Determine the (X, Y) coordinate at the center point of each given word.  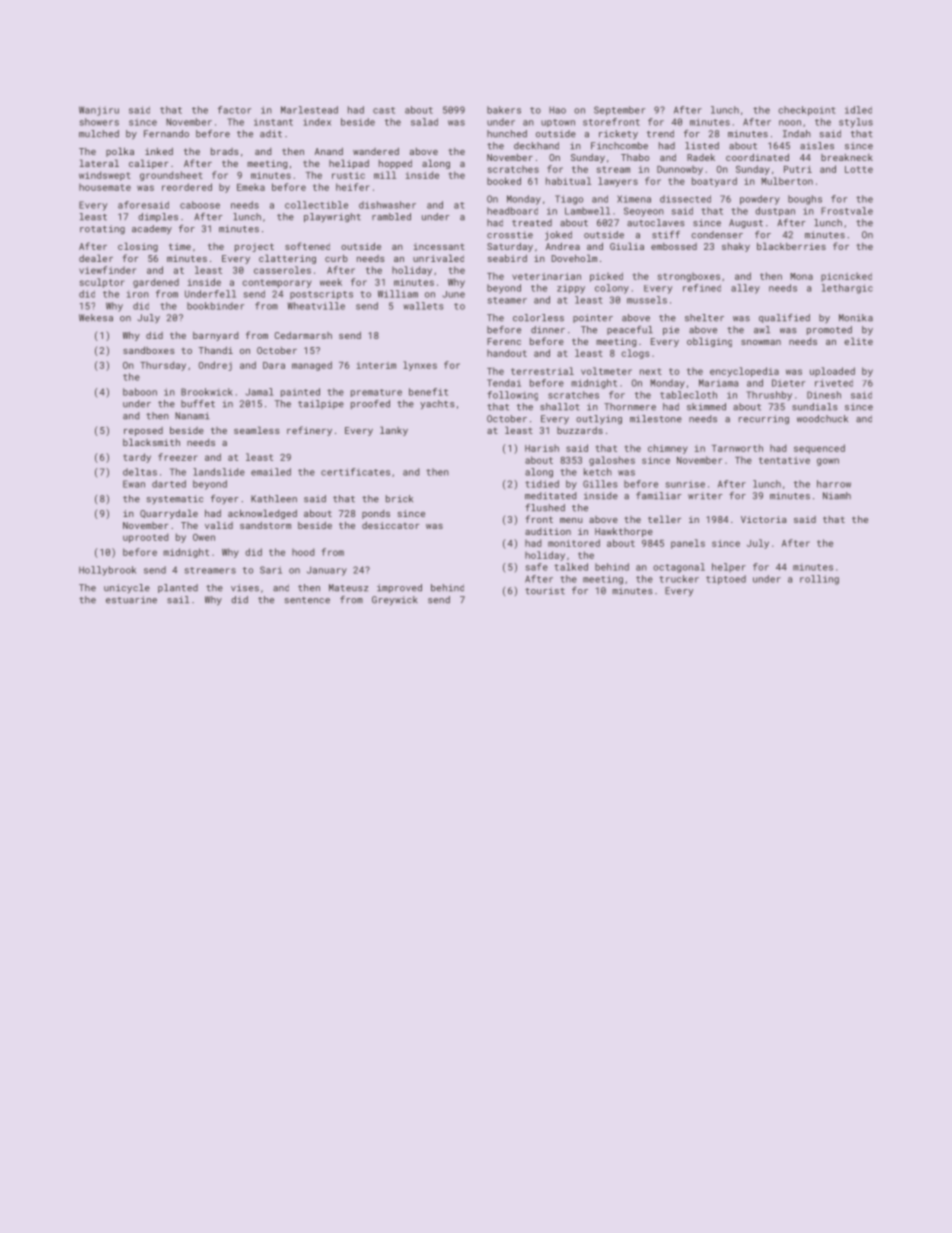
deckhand (536, 146)
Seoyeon (644, 212)
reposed (143, 431)
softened (307, 246)
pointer (593, 318)
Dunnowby (680, 170)
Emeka (251, 187)
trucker (679, 579)
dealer (96, 258)
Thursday (163, 366)
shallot (559, 407)
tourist (545, 591)
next (651, 371)
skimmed (706, 407)
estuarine (131, 600)
